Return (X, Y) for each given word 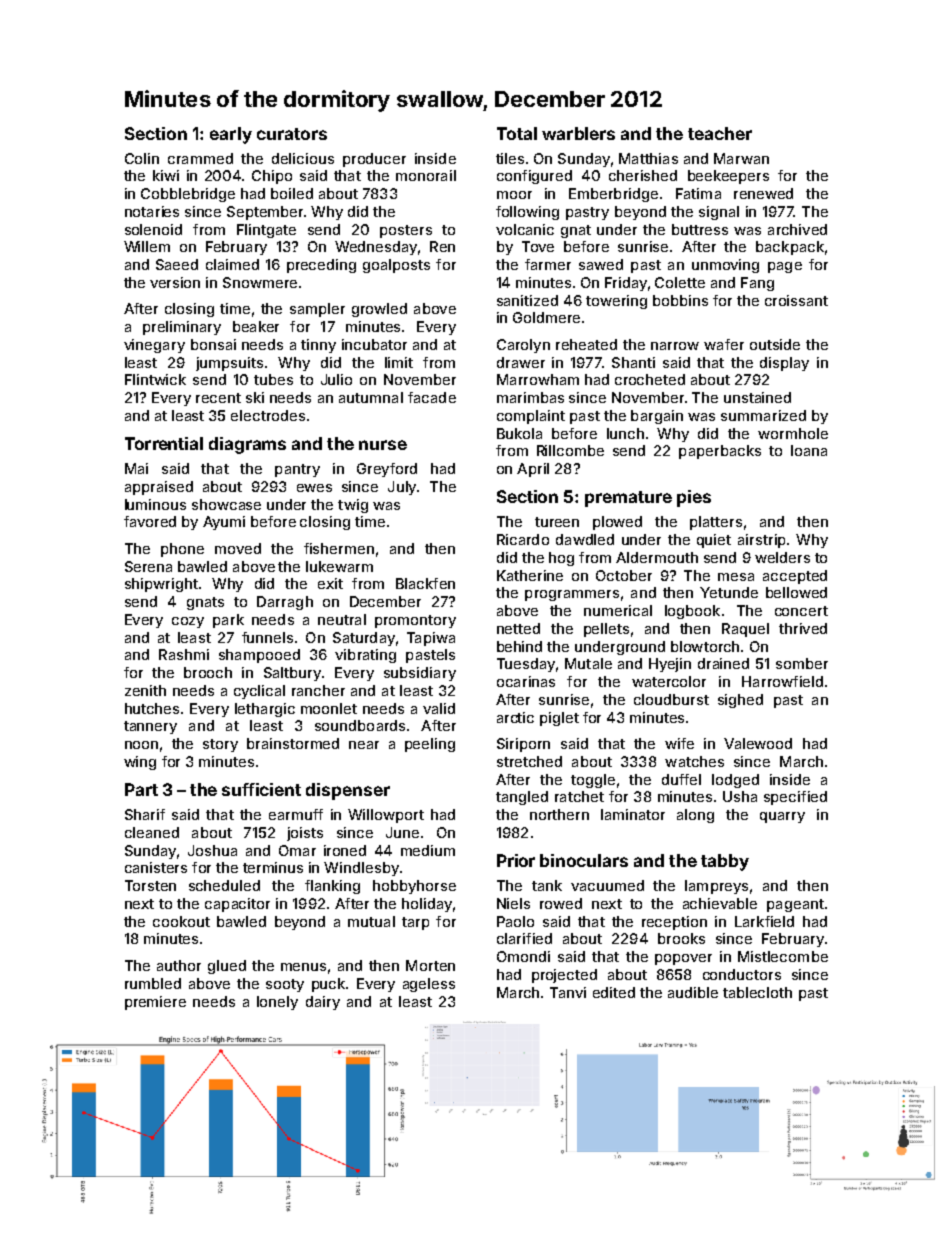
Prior (516, 860)
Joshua (212, 850)
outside (775, 344)
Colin (142, 158)
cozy (188, 622)
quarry (782, 817)
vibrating (365, 656)
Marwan (741, 158)
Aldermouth (657, 557)
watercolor (669, 681)
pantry (297, 470)
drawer (521, 362)
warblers (578, 133)
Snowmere (260, 282)
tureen (557, 522)
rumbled (153, 983)
